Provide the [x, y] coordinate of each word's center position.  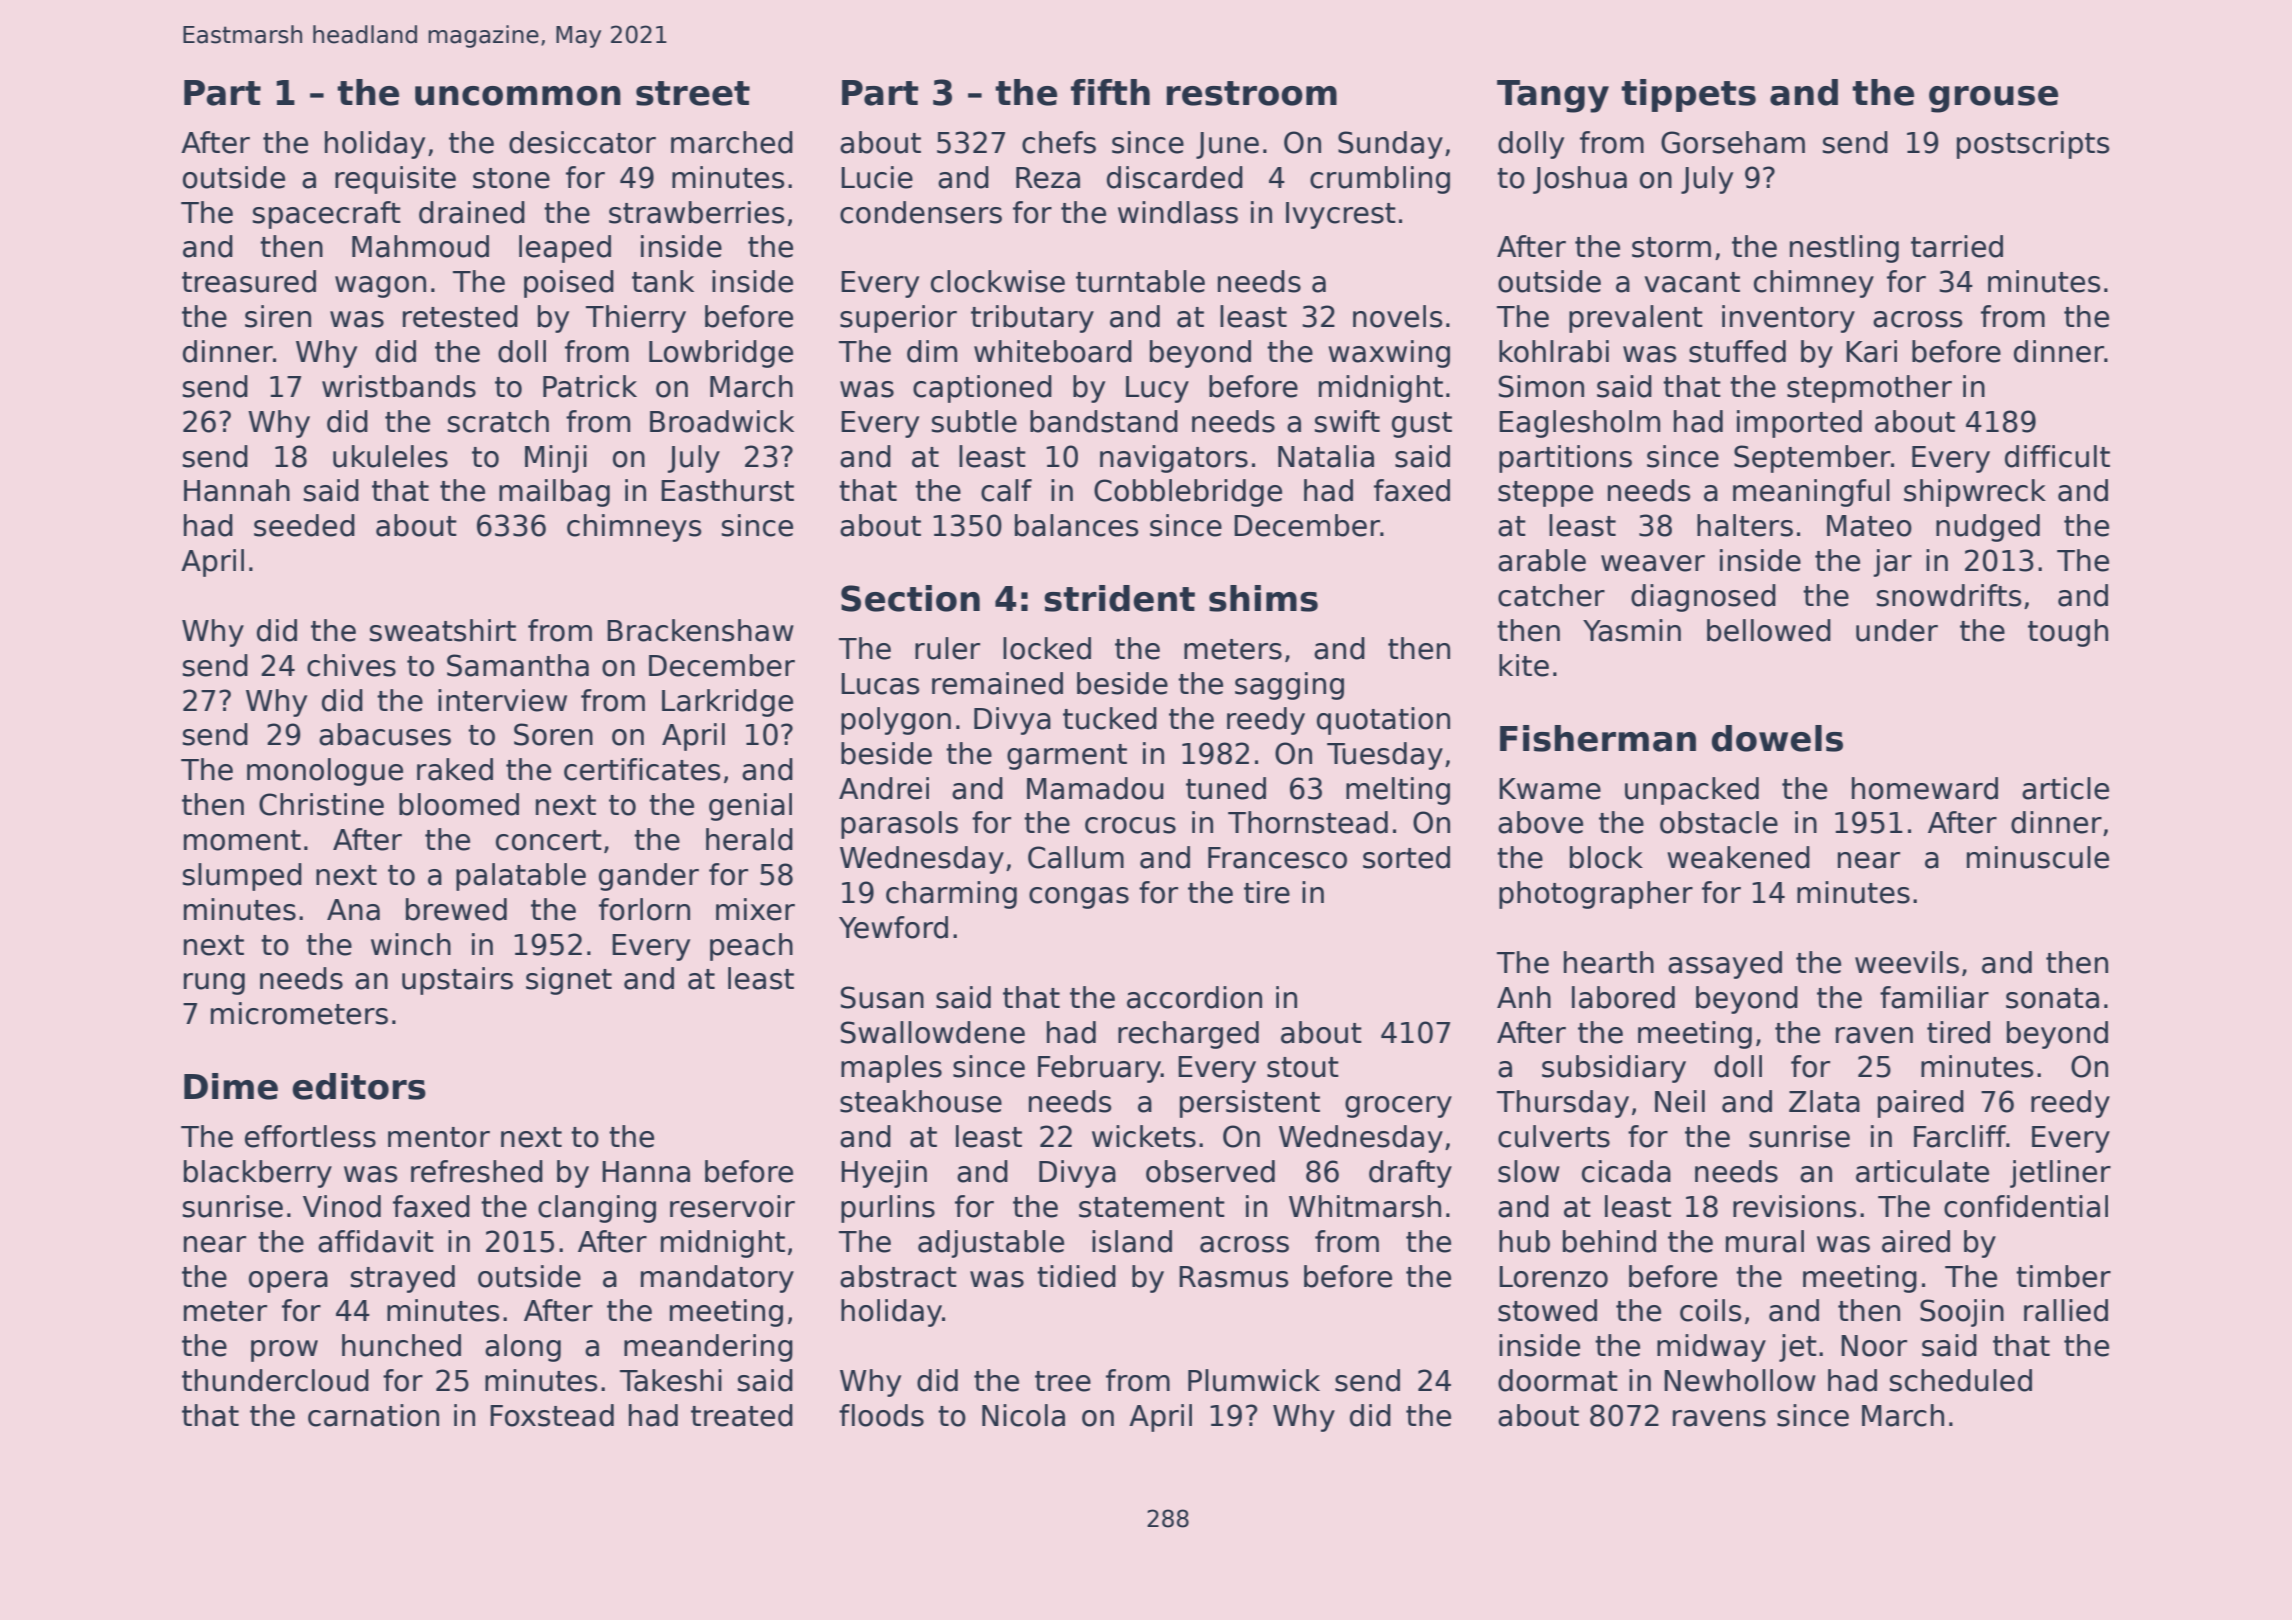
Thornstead [1308, 822]
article [2065, 788]
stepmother [1869, 389]
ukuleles [390, 456]
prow [284, 1351]
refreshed [477, 1171]
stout [1303, 1067]
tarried [1957, 246]
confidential [2026, 1206]
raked [455, 769]
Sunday [1390, 145]
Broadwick [722, 421]
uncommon [518, 96]
